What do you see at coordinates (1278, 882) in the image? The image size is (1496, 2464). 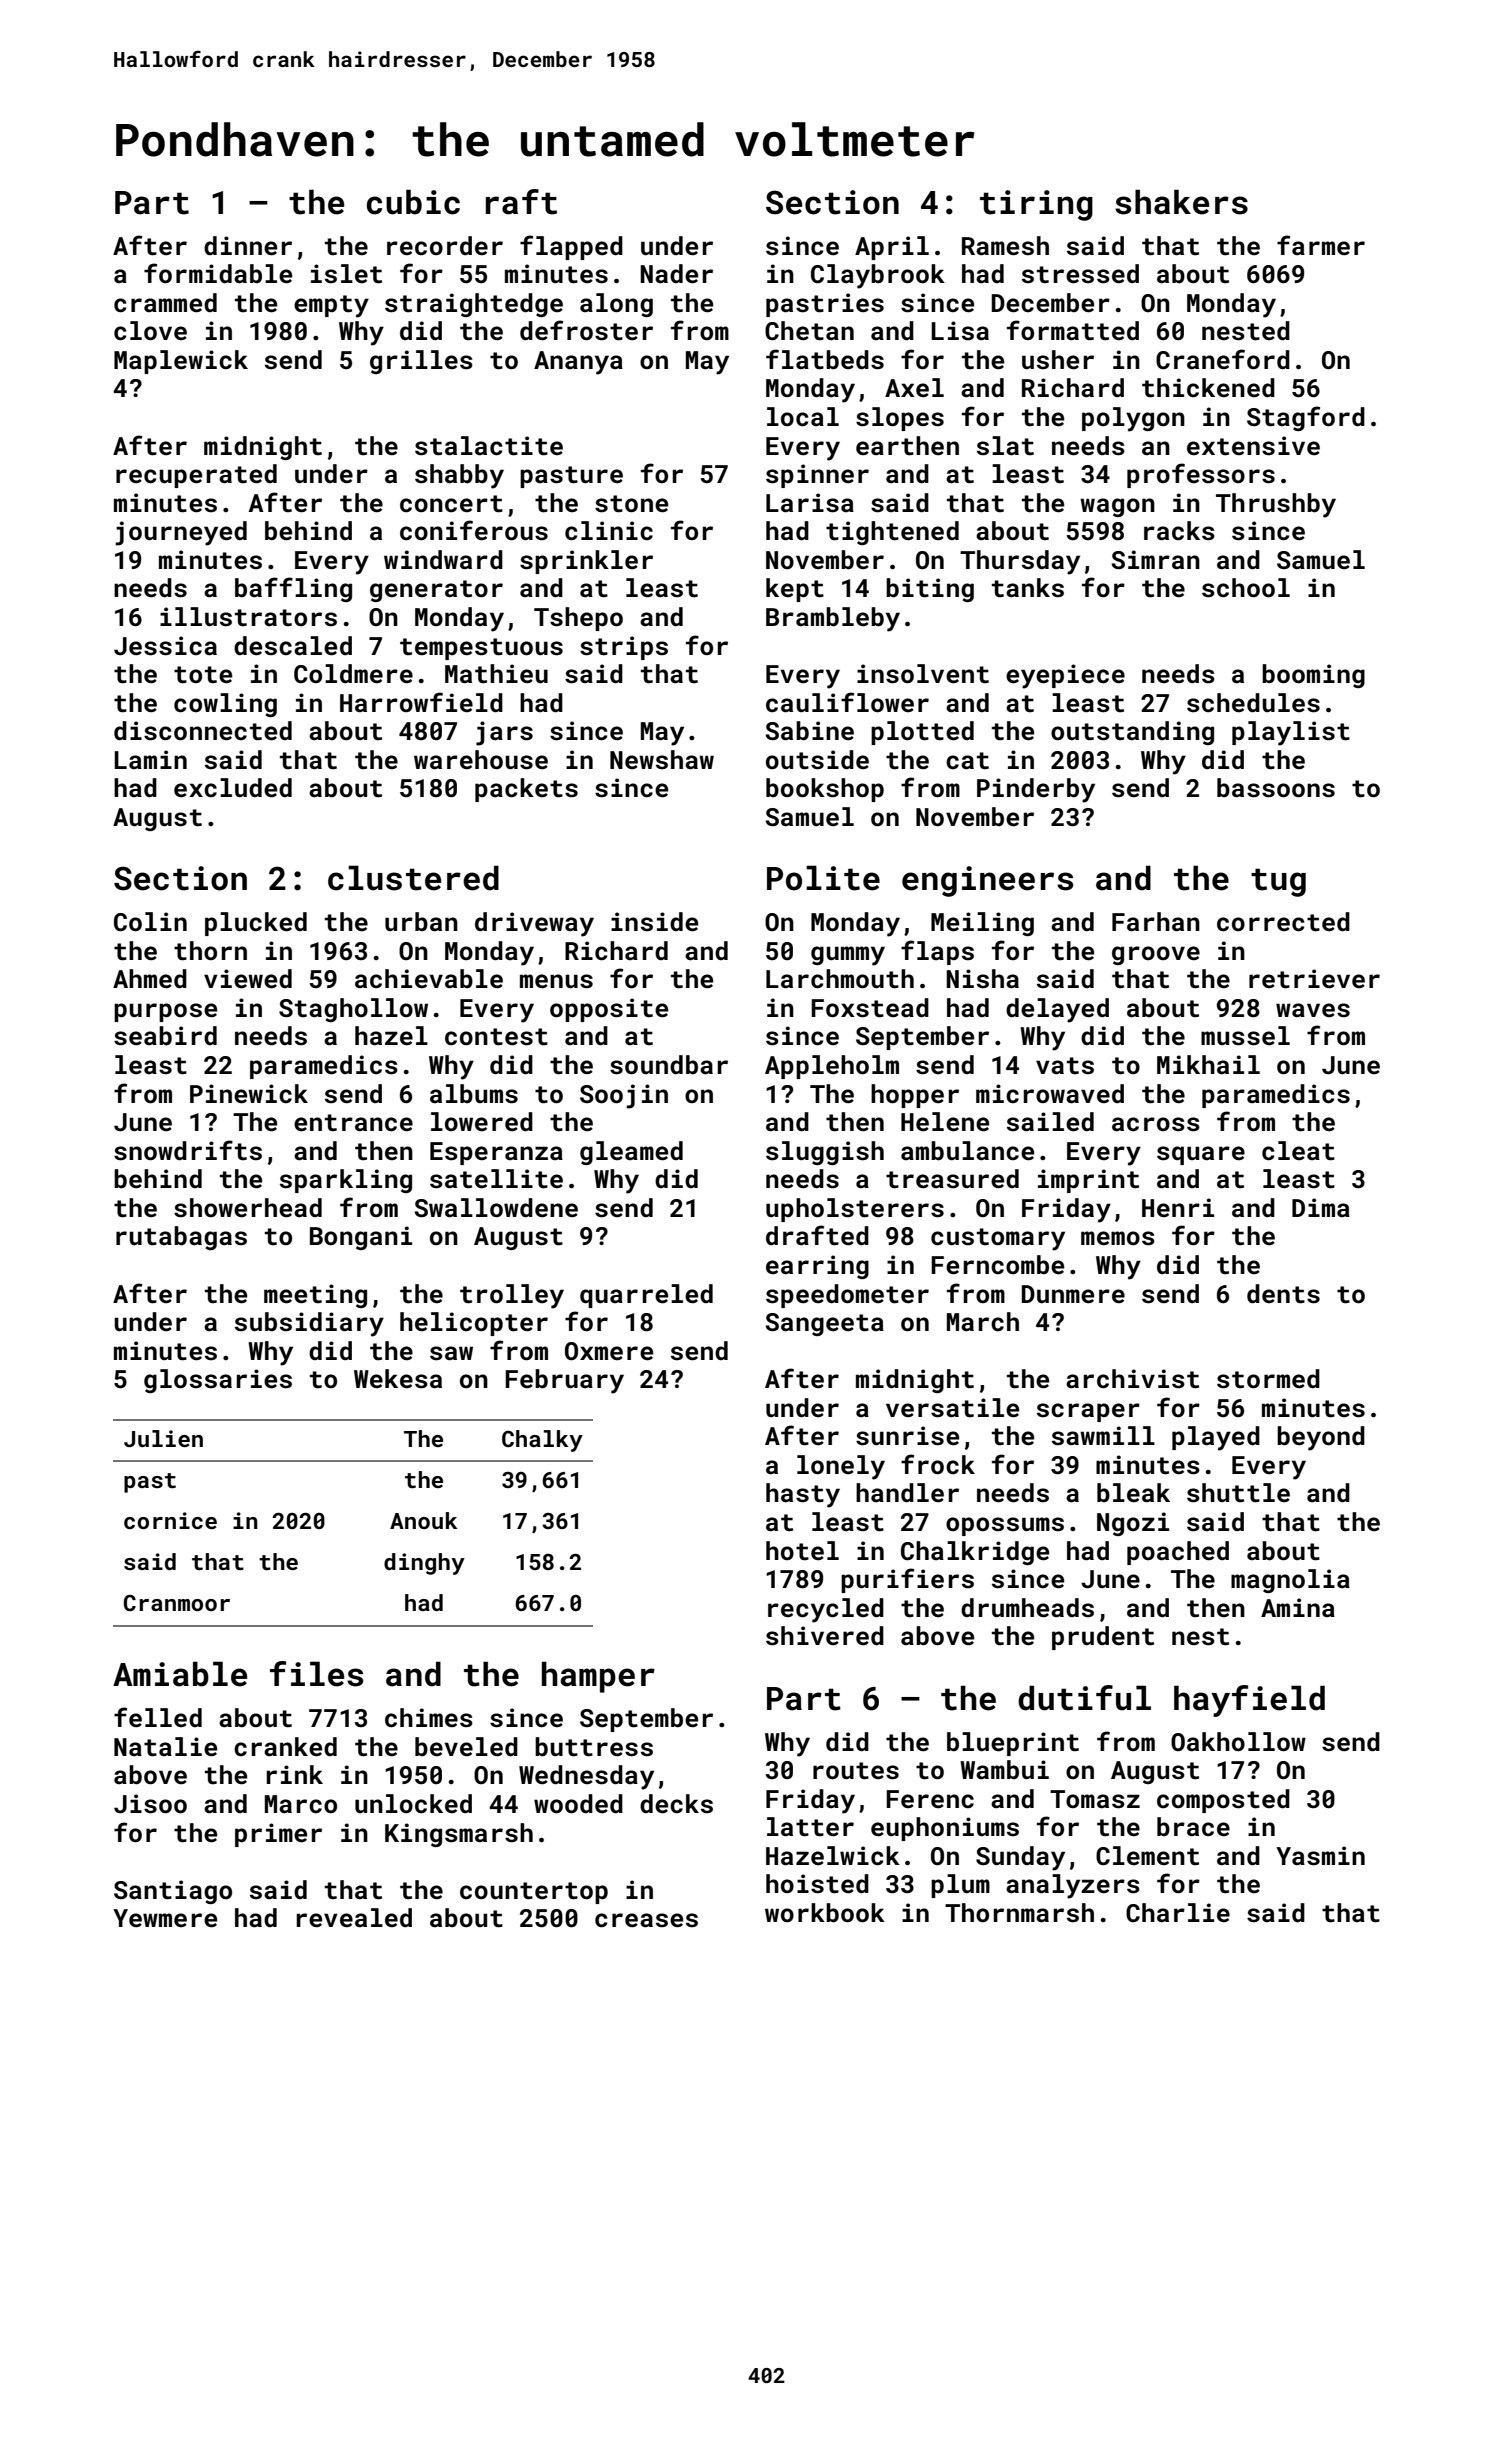 I see `tug` at bounding box center [1278, 882].
